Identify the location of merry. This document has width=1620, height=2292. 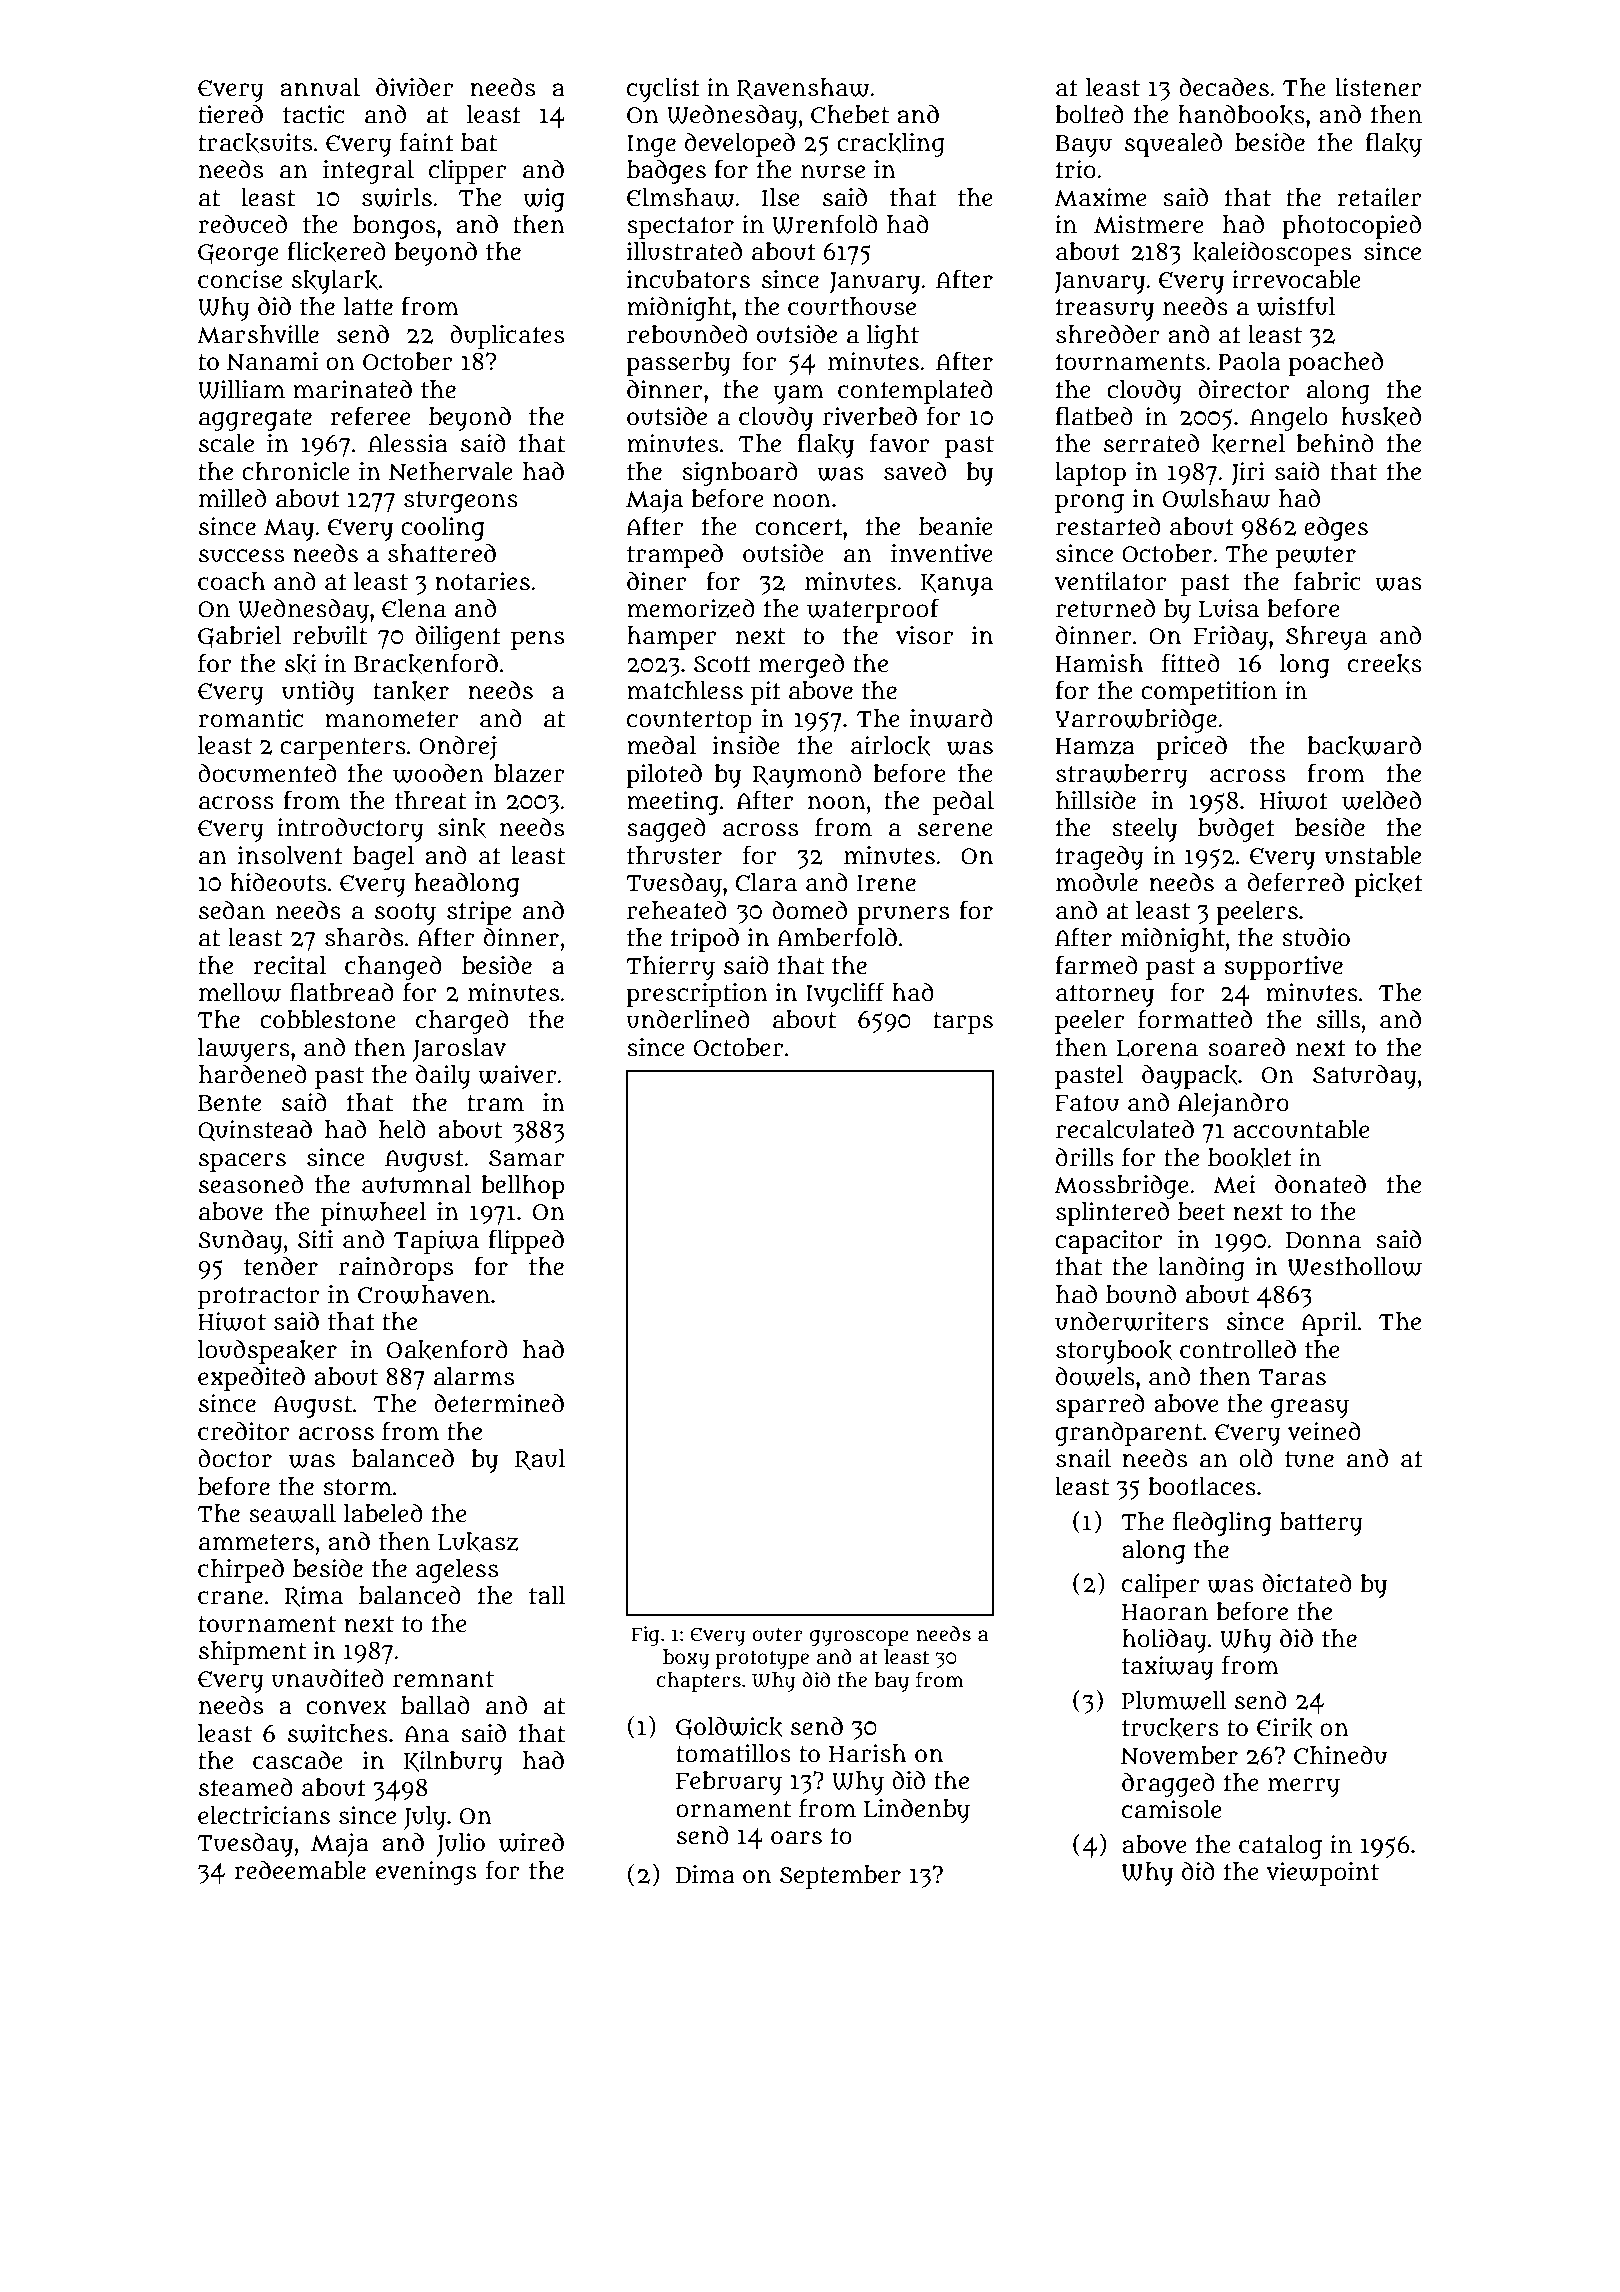
(1304, 1787).
